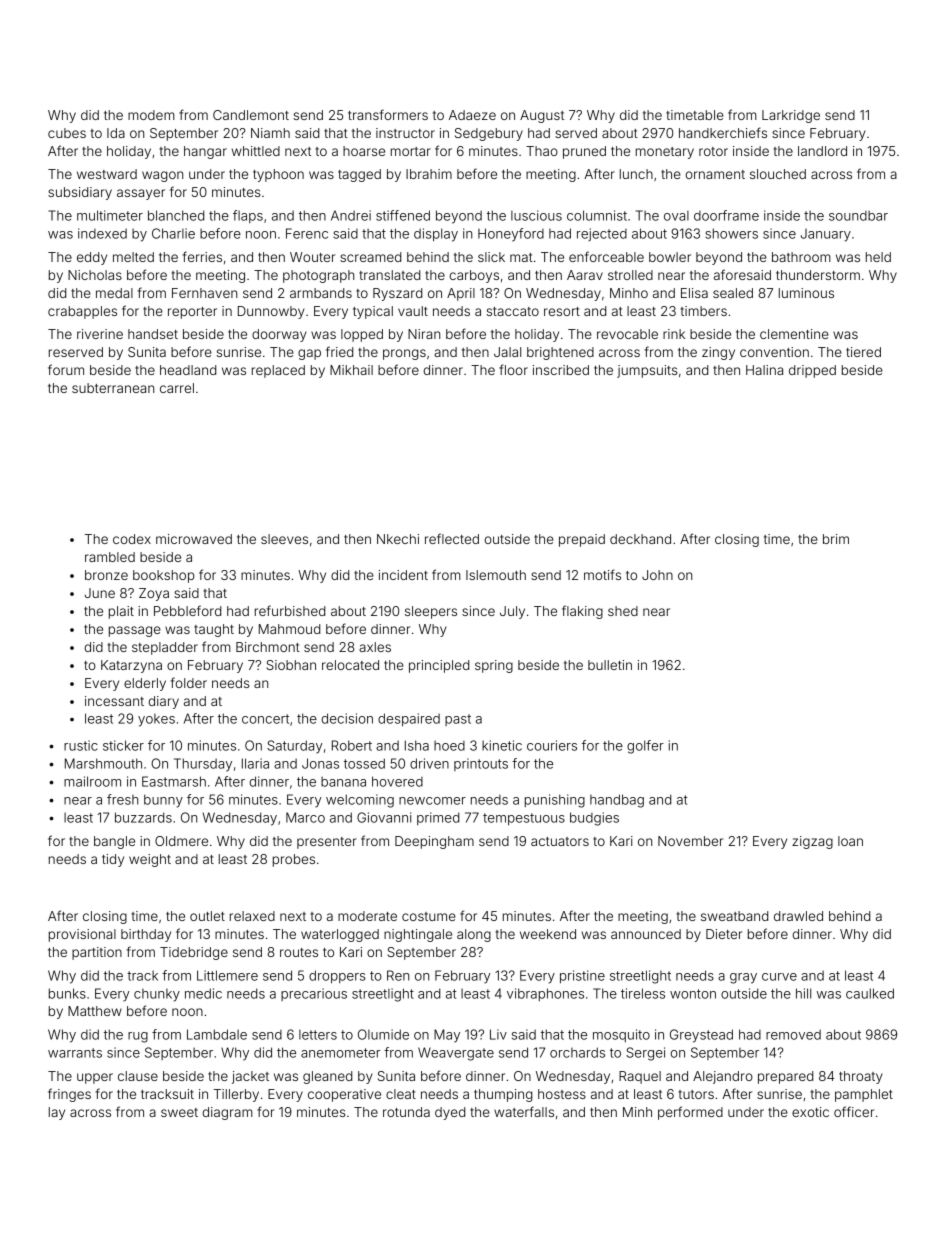  What do you see at coordinates (123, 745) in the document?
I see `sticker` at bounding box center [123, 745].
